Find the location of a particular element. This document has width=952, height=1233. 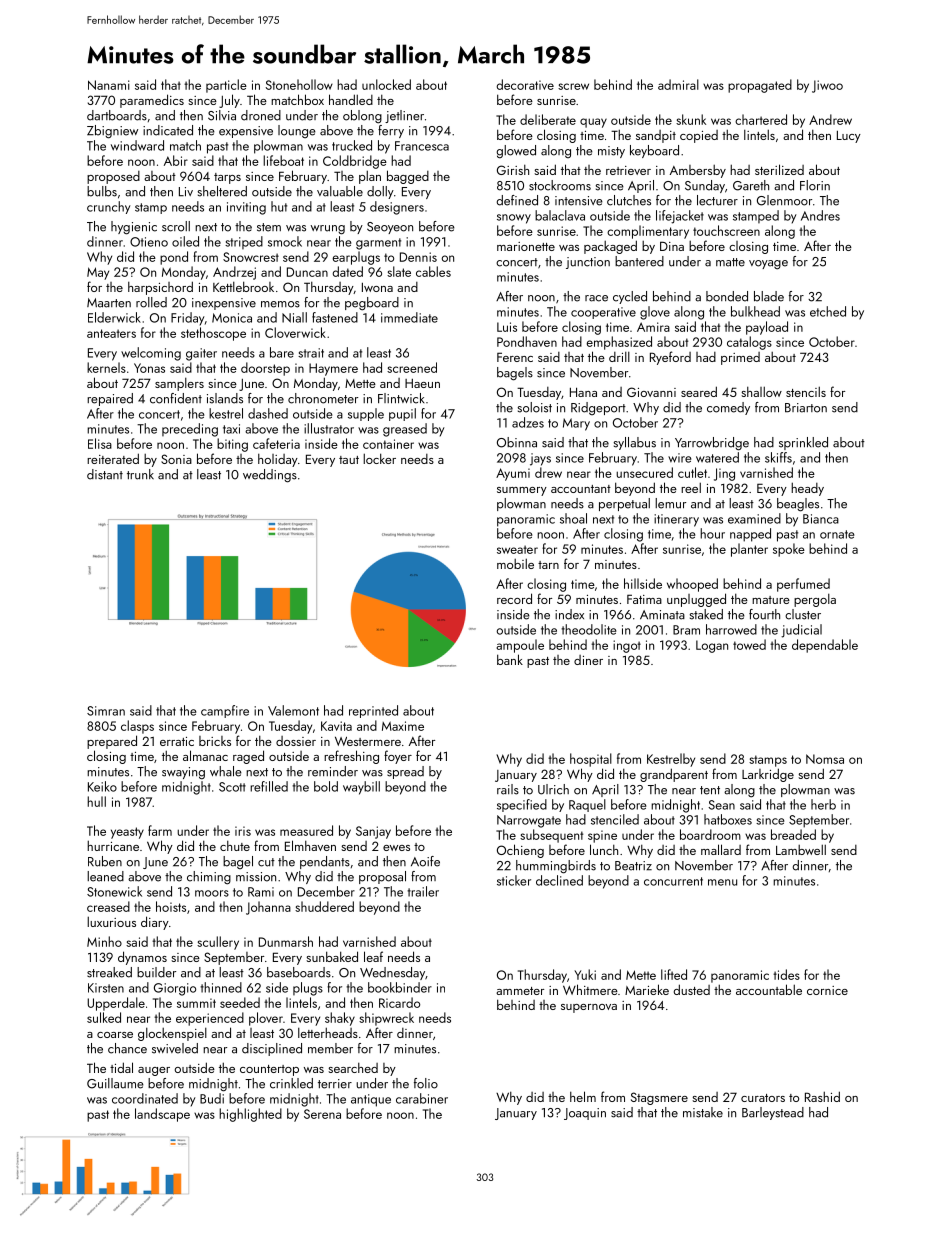

inviting is located at coordinates (246, 208).
